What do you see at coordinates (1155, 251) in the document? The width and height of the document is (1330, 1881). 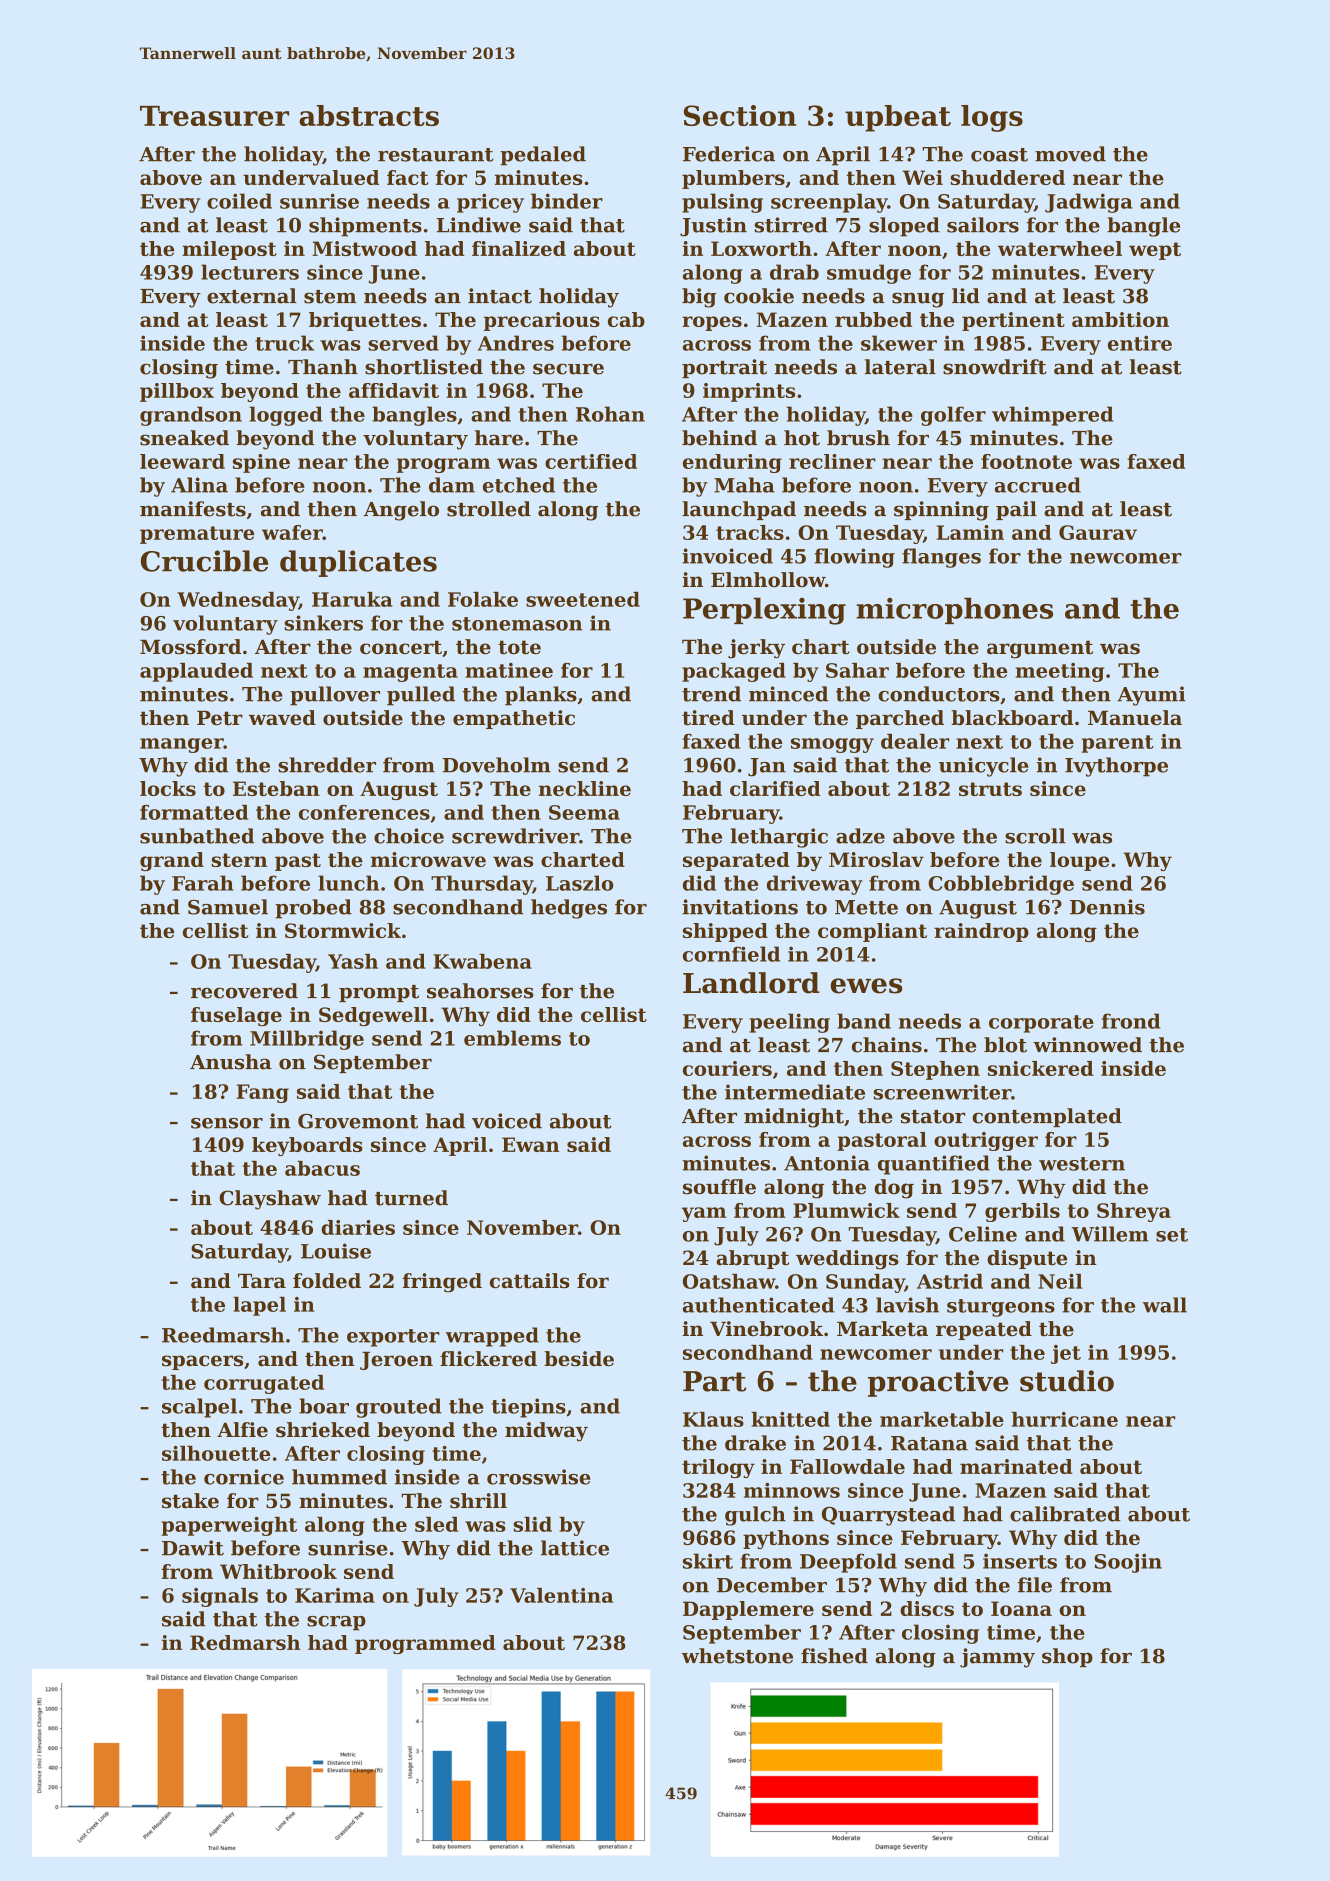 I see `wept` at bounding box center [1155, 251].
